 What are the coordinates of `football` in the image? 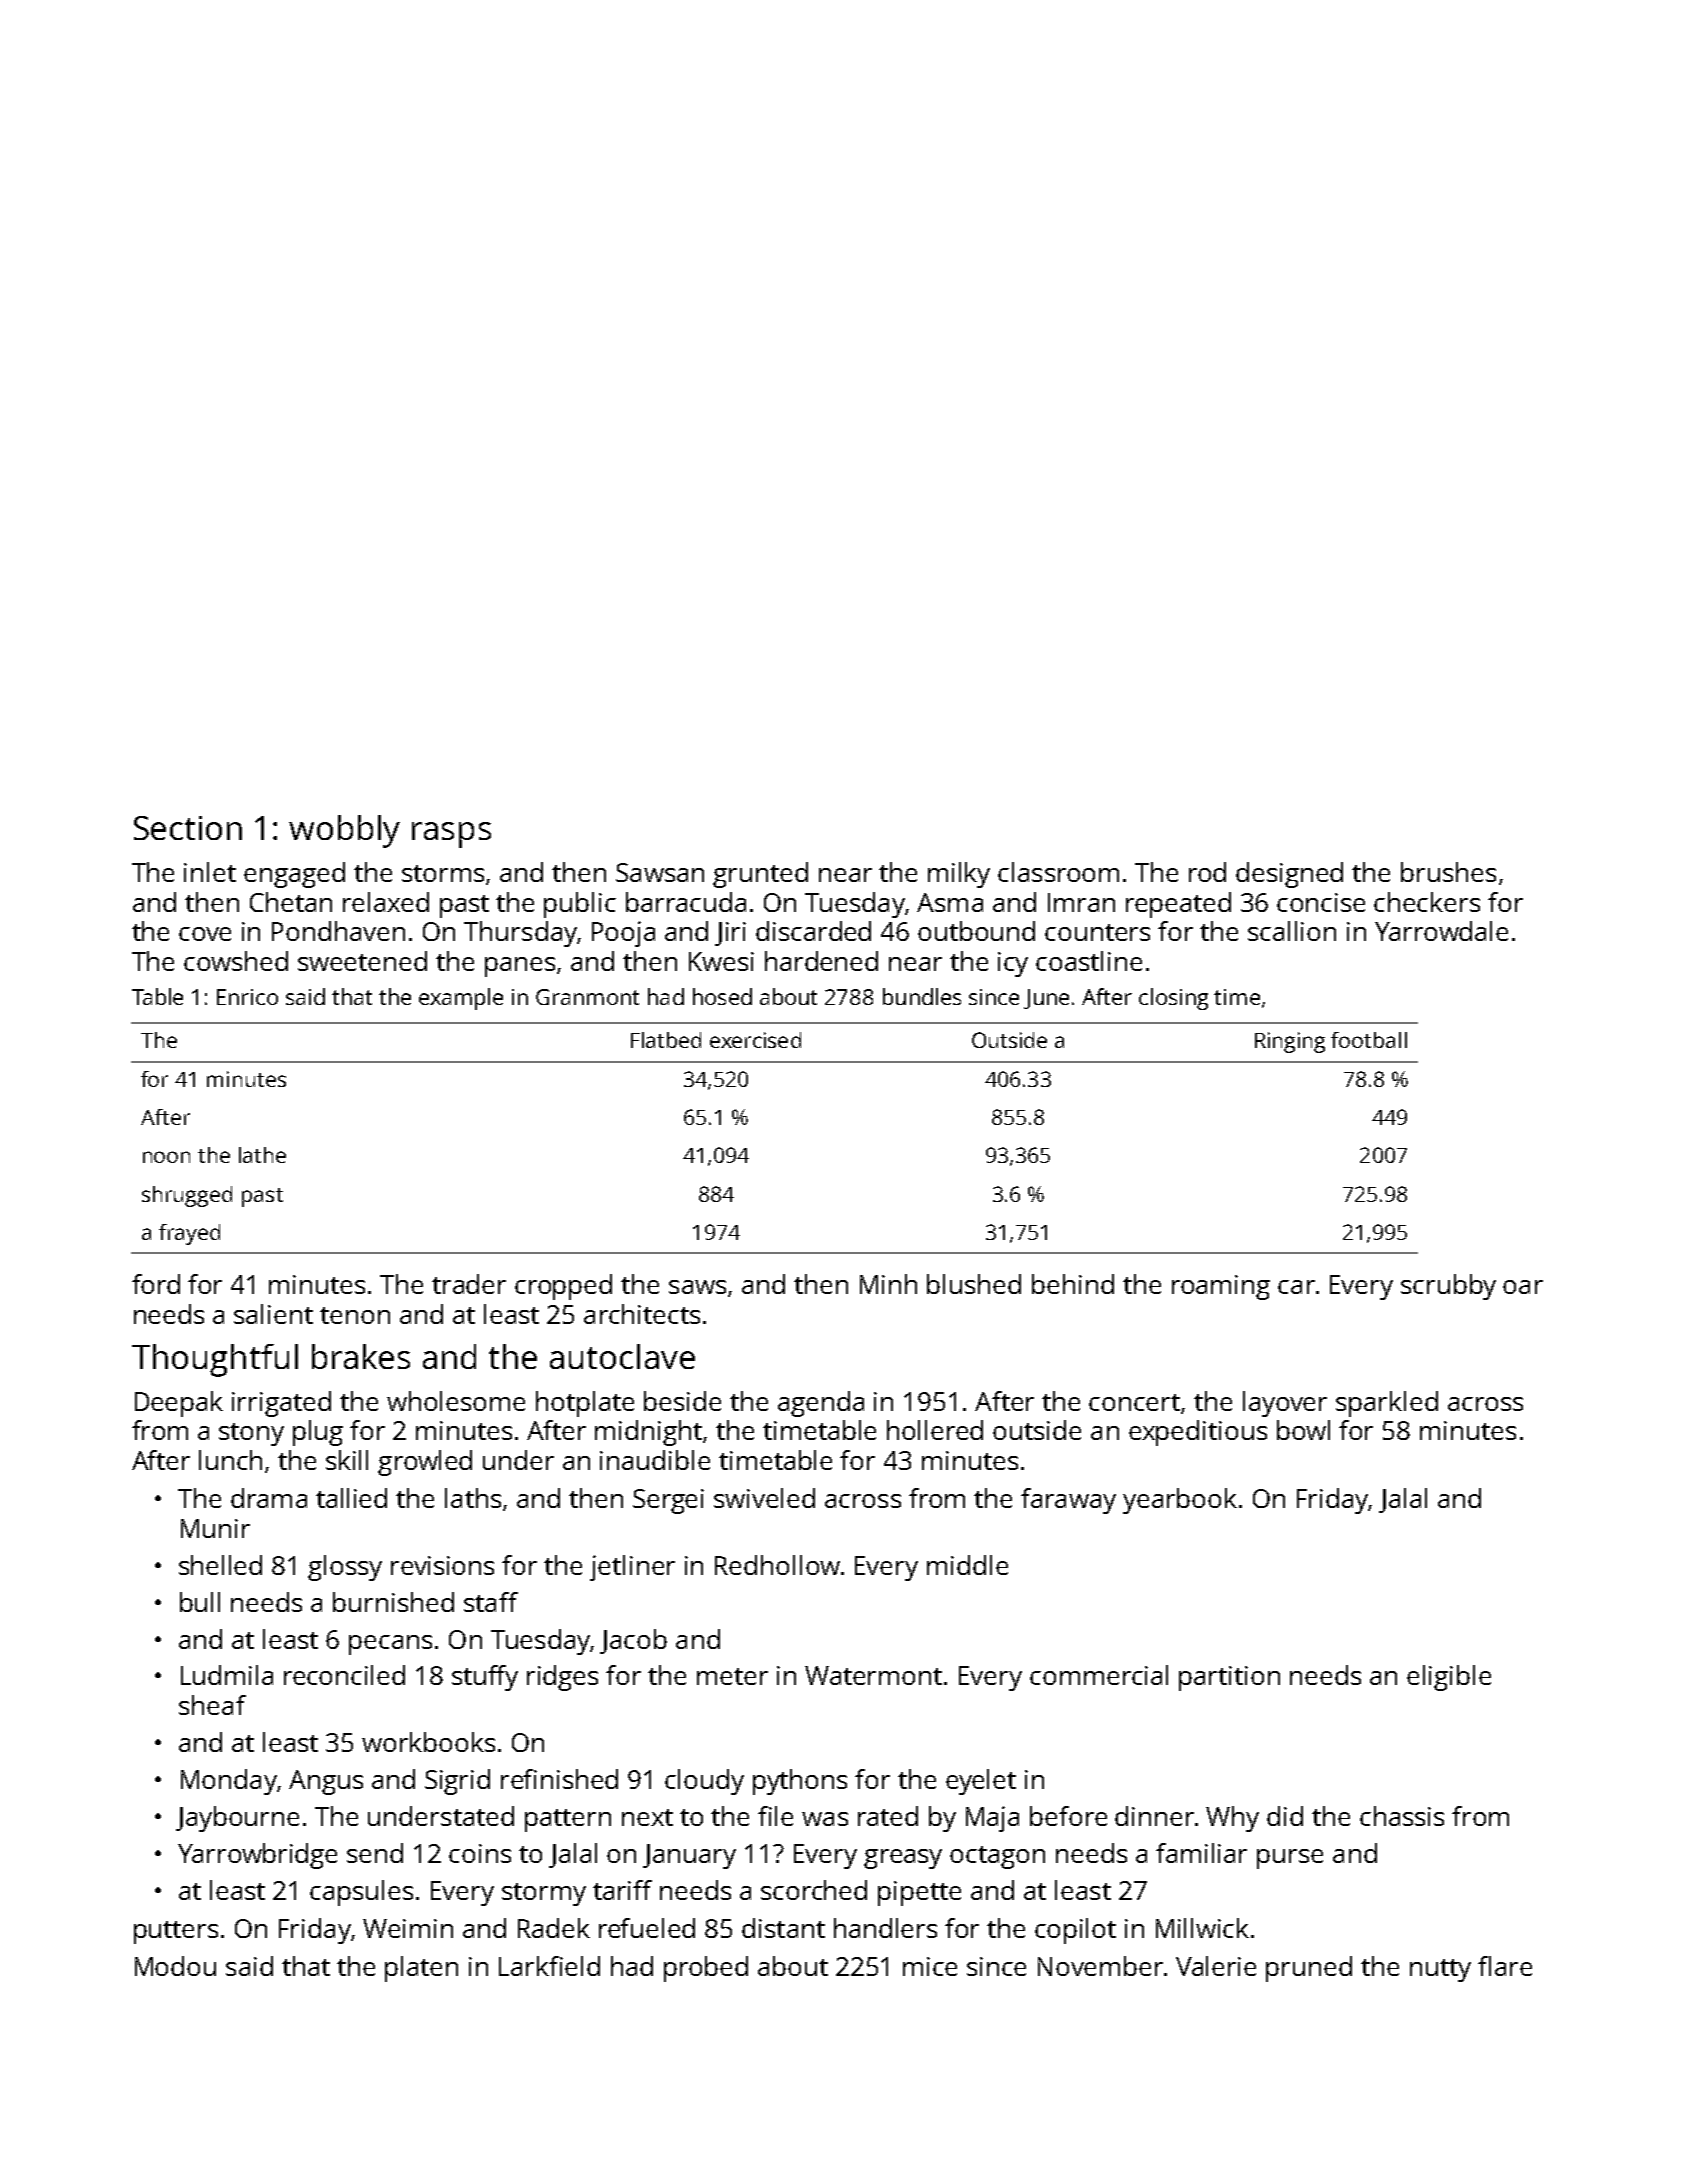 It's located at (1369, 1040).
